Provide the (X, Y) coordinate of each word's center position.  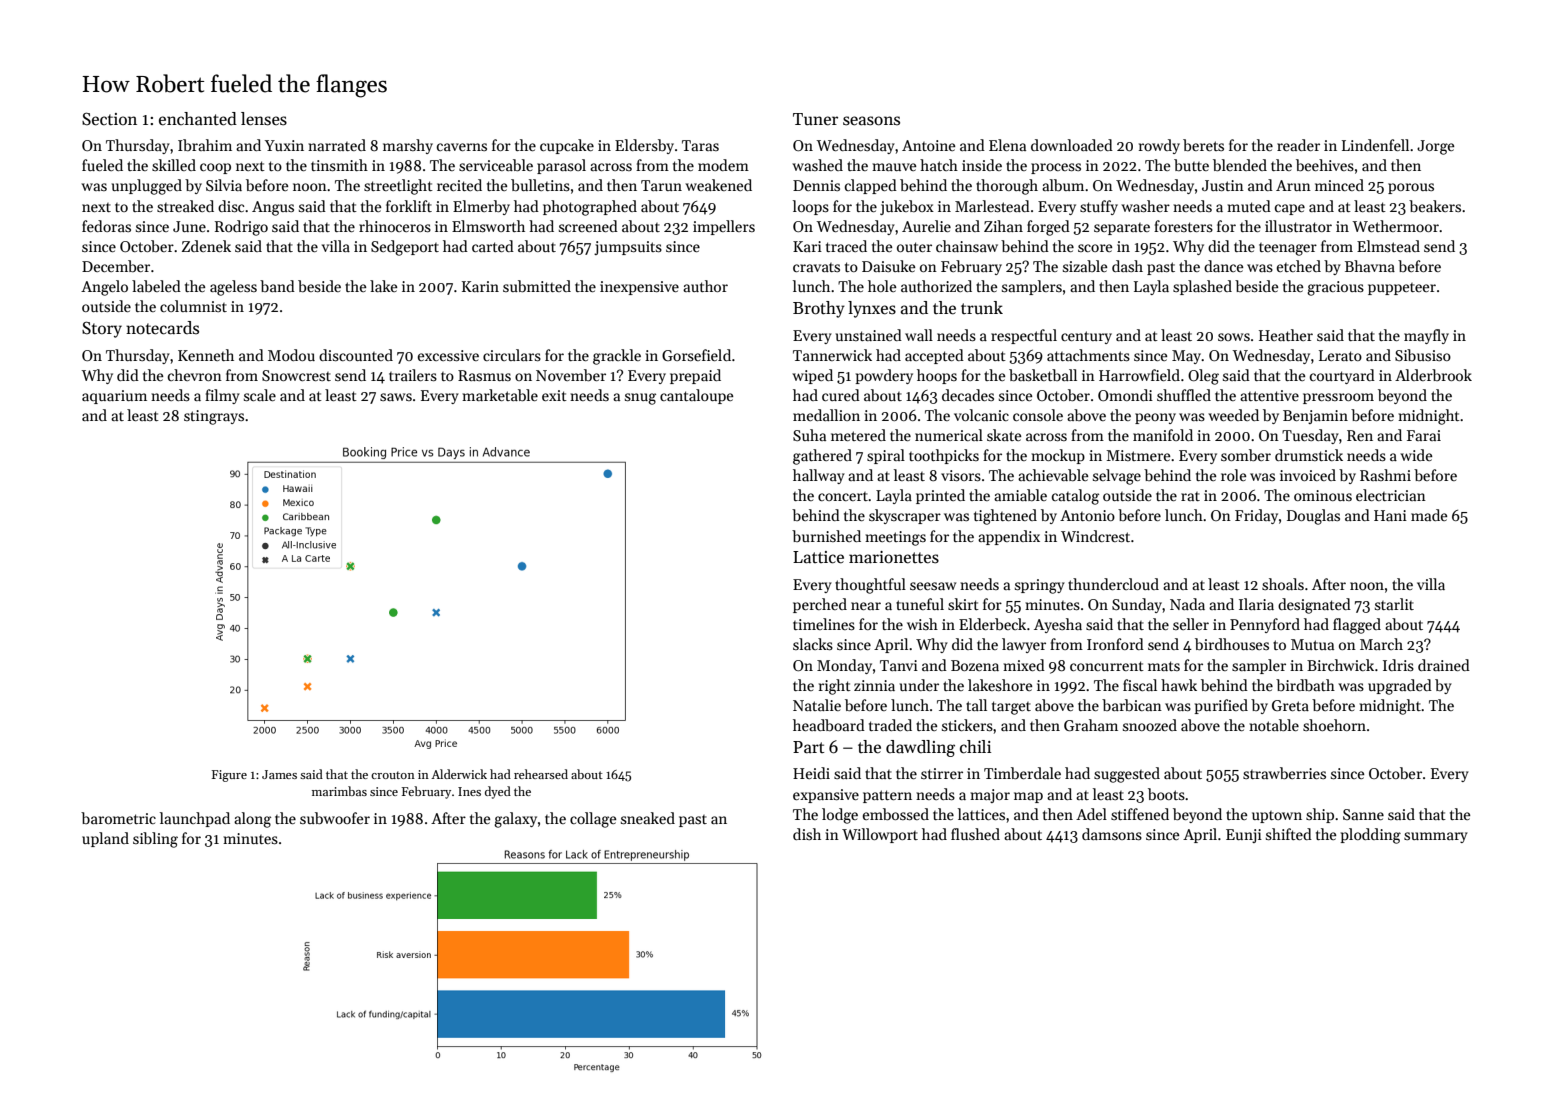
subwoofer (335, 818)
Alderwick (459, 774)
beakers (1435, 206)
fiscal (1140, 685)
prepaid (695, 376)
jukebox (907, 207)
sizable (1085, 266)
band (277, 286)
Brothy (819, 309)
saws (396, 397)
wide (1416, 455)
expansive (826, 796)
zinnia (874, 685)
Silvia (224, 185)
